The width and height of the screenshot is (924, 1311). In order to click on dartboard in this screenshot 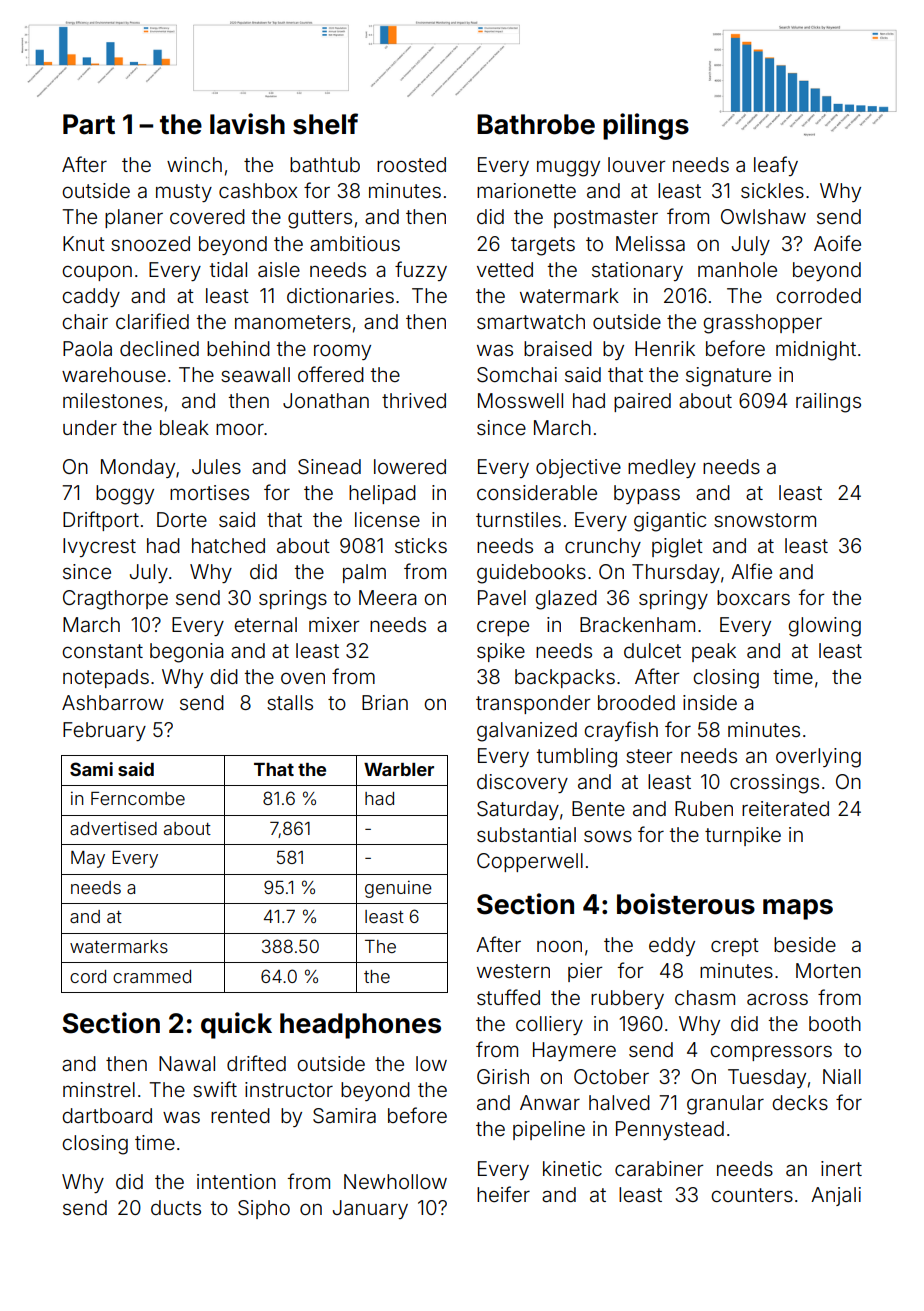, I will do `click(107, 1115)`.
